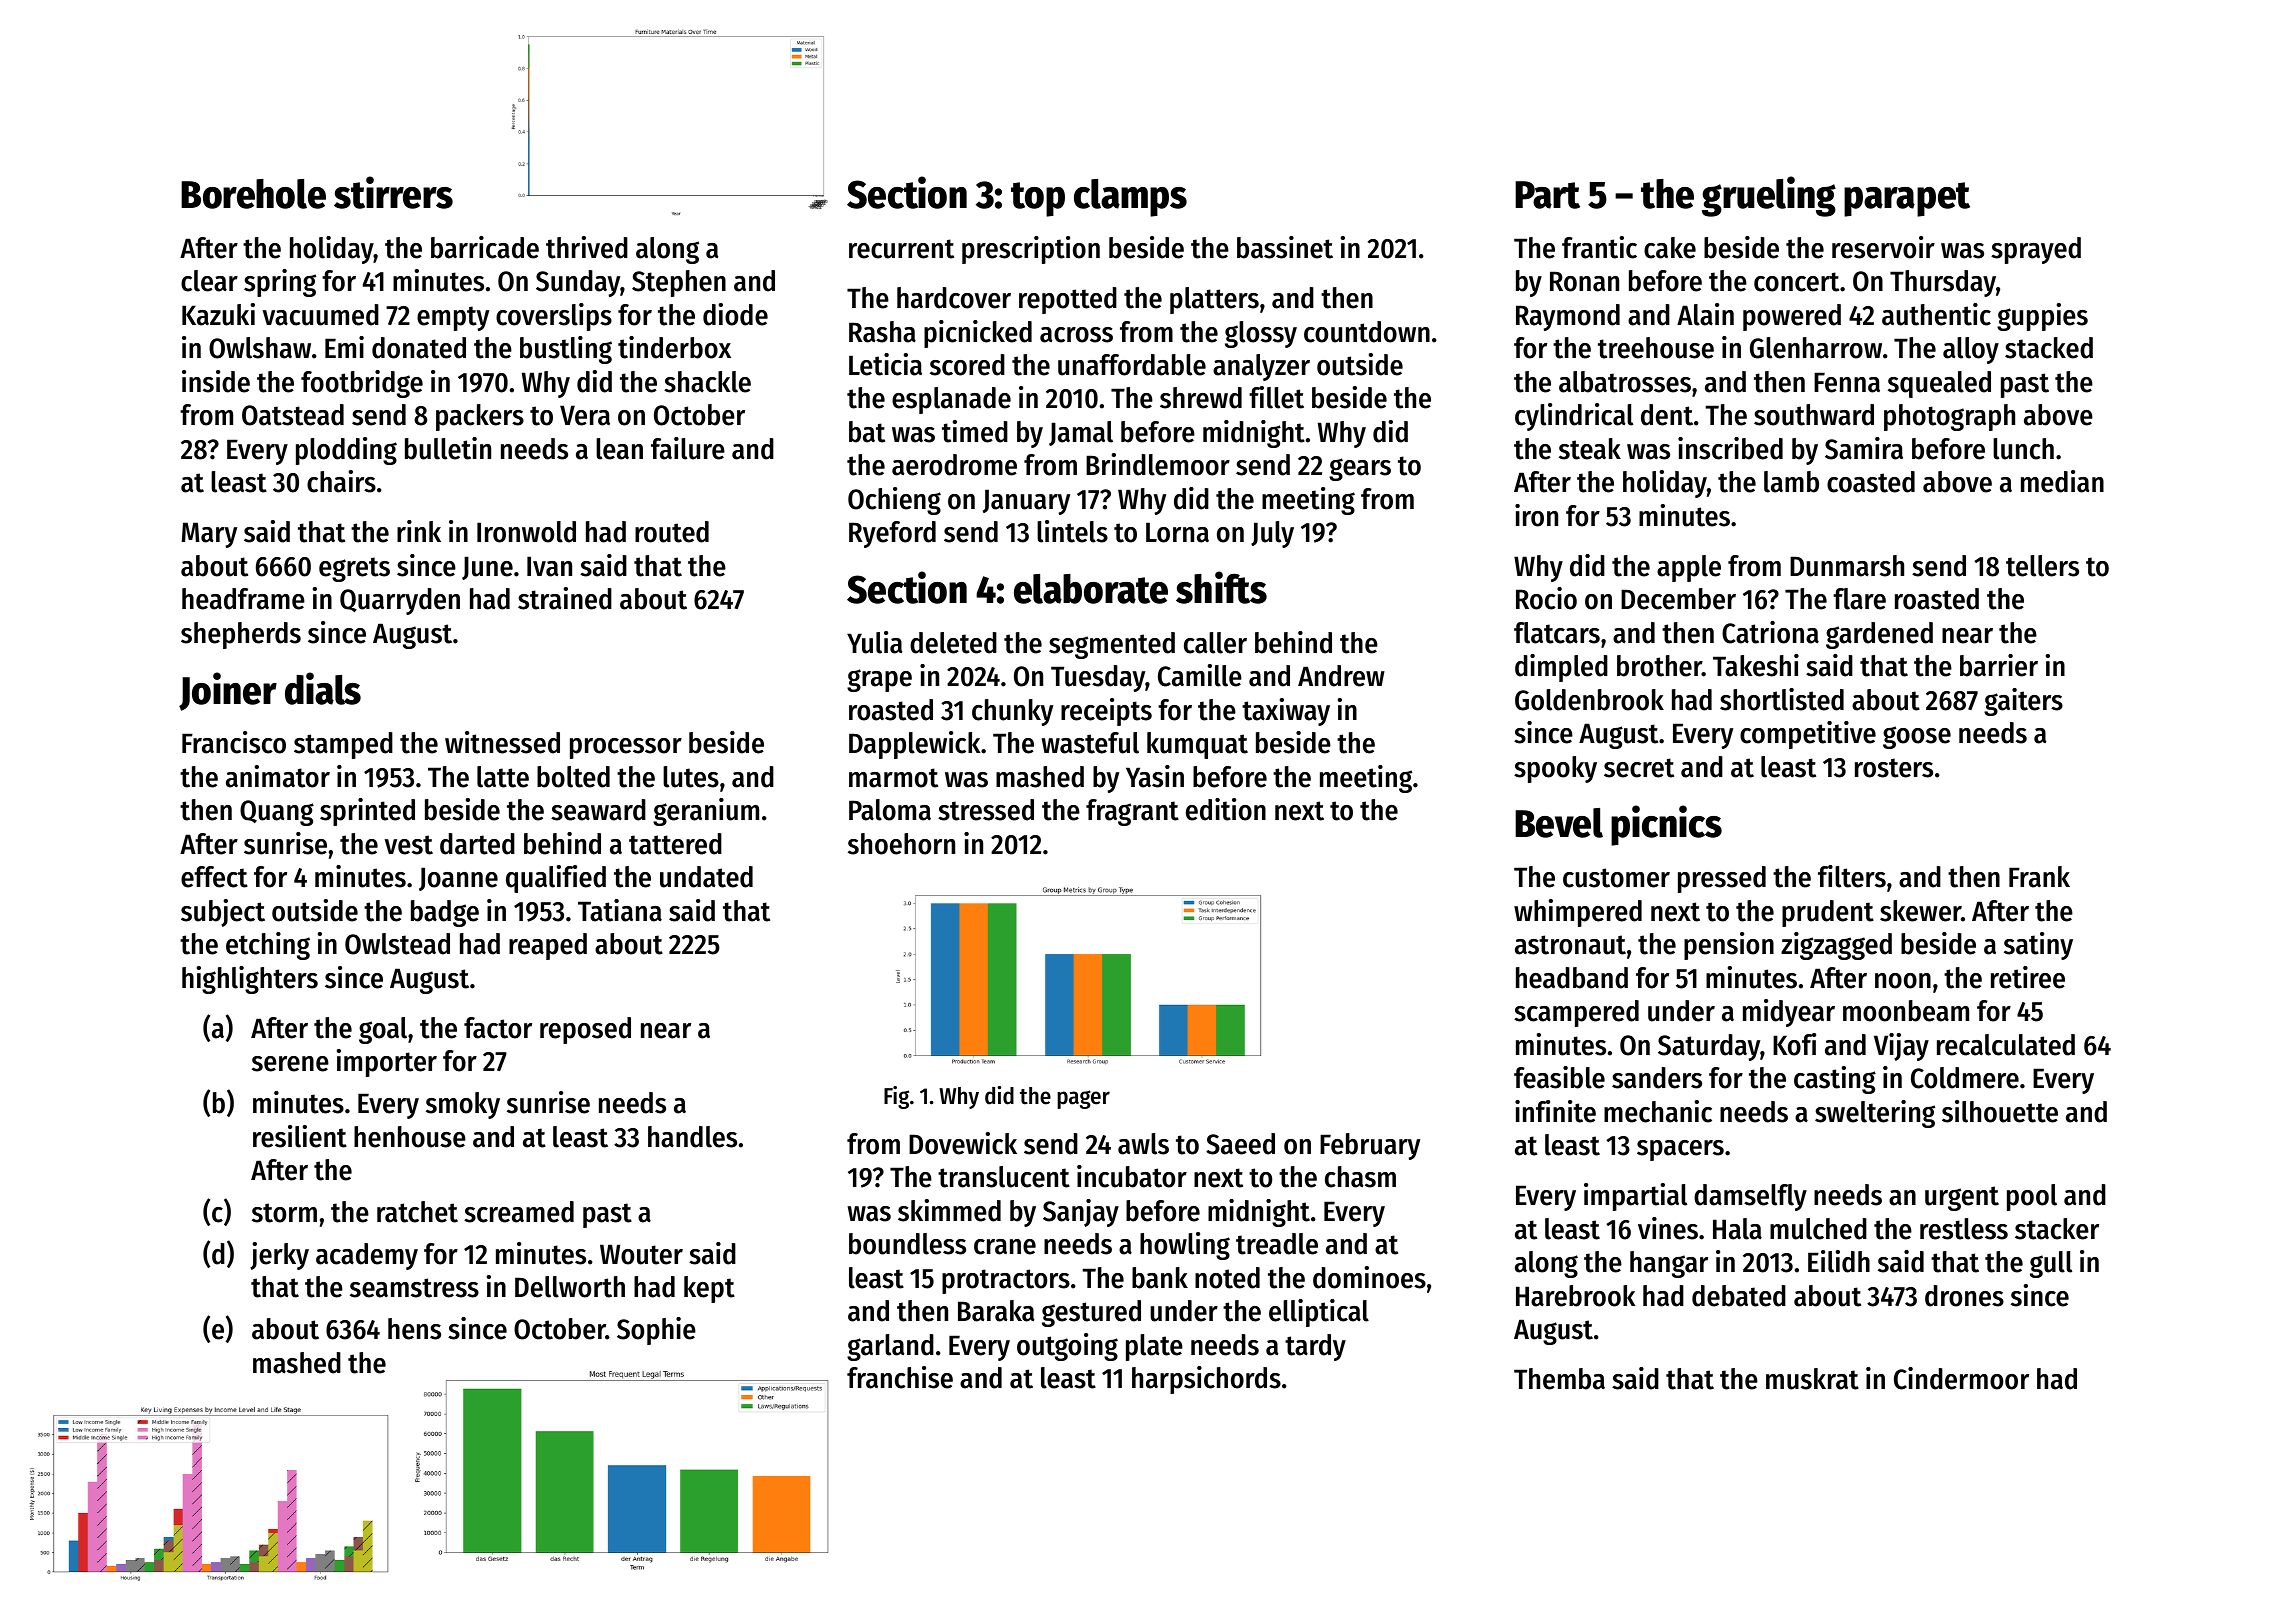 The height and width of the page is (1620, 2292). Describe the element at coordinates (2042, 317) in the page. I see `guppies` at that location.
